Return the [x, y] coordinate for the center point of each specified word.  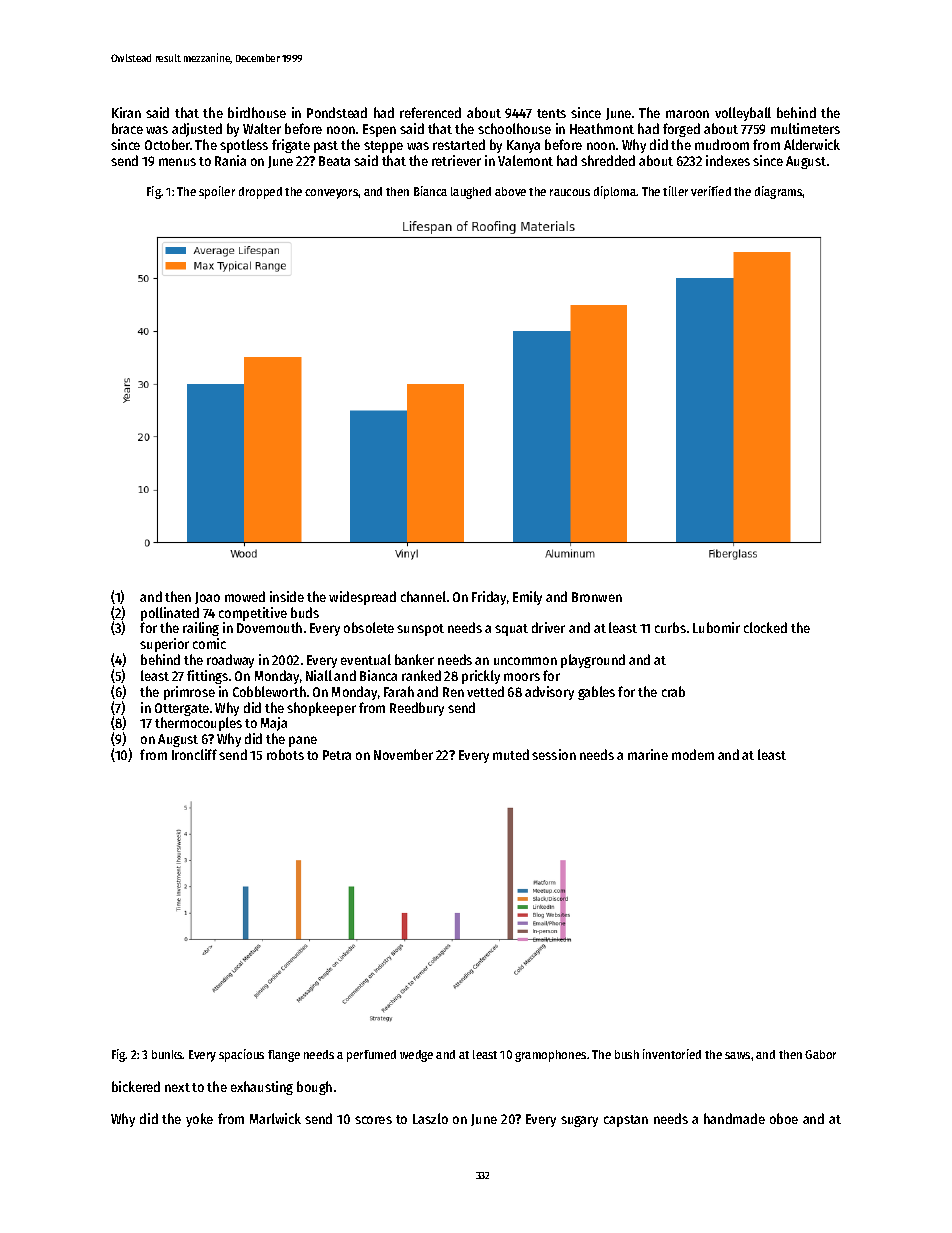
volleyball [743, 114]
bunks [167, 1054]
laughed [471, 193]
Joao [207, 598]
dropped [260, 193]
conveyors [332, 194]
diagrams [779, 192]
